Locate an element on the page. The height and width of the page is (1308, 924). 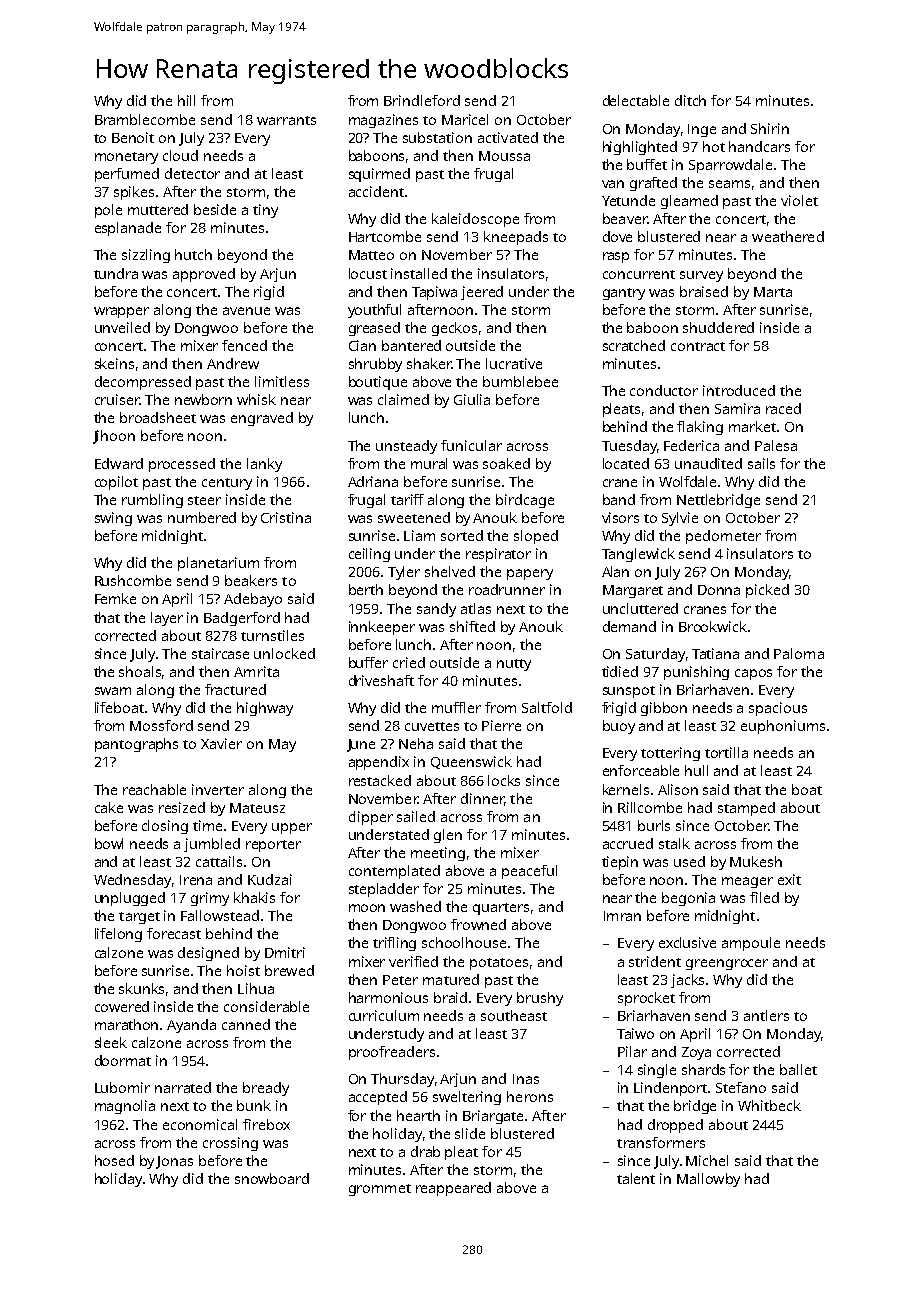
rumbling is located at coordinates (152, 501).
